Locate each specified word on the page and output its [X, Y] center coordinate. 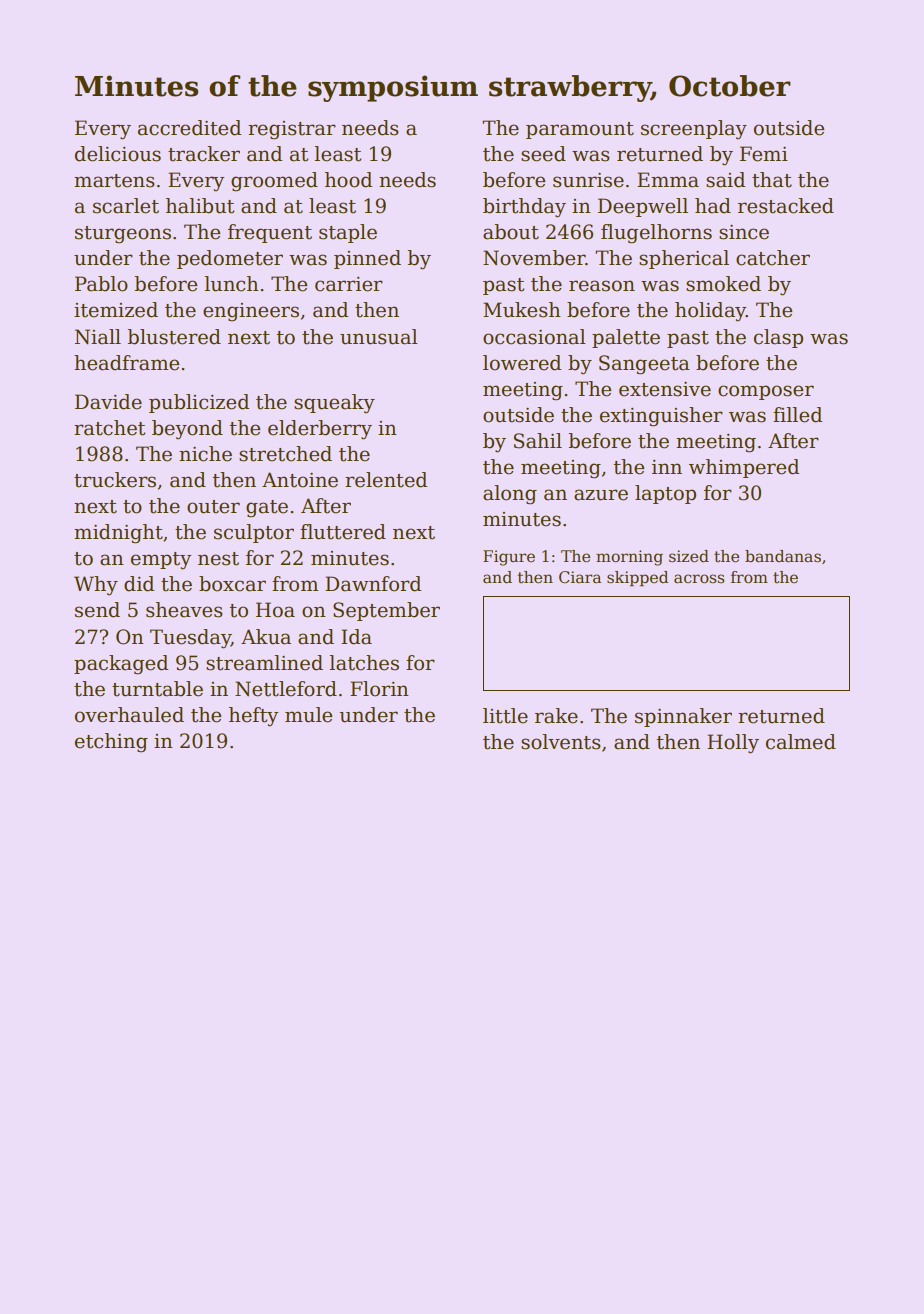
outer [213, 507]
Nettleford [286, 689]
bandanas [783, 556]
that [772, 180]
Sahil [538, 441]
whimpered [744, 468]
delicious [118, 154]
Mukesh [521, 310]
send [97, 610]
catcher [773, 258]
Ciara [580, 577]
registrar [292, 130]
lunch [231, 284]
